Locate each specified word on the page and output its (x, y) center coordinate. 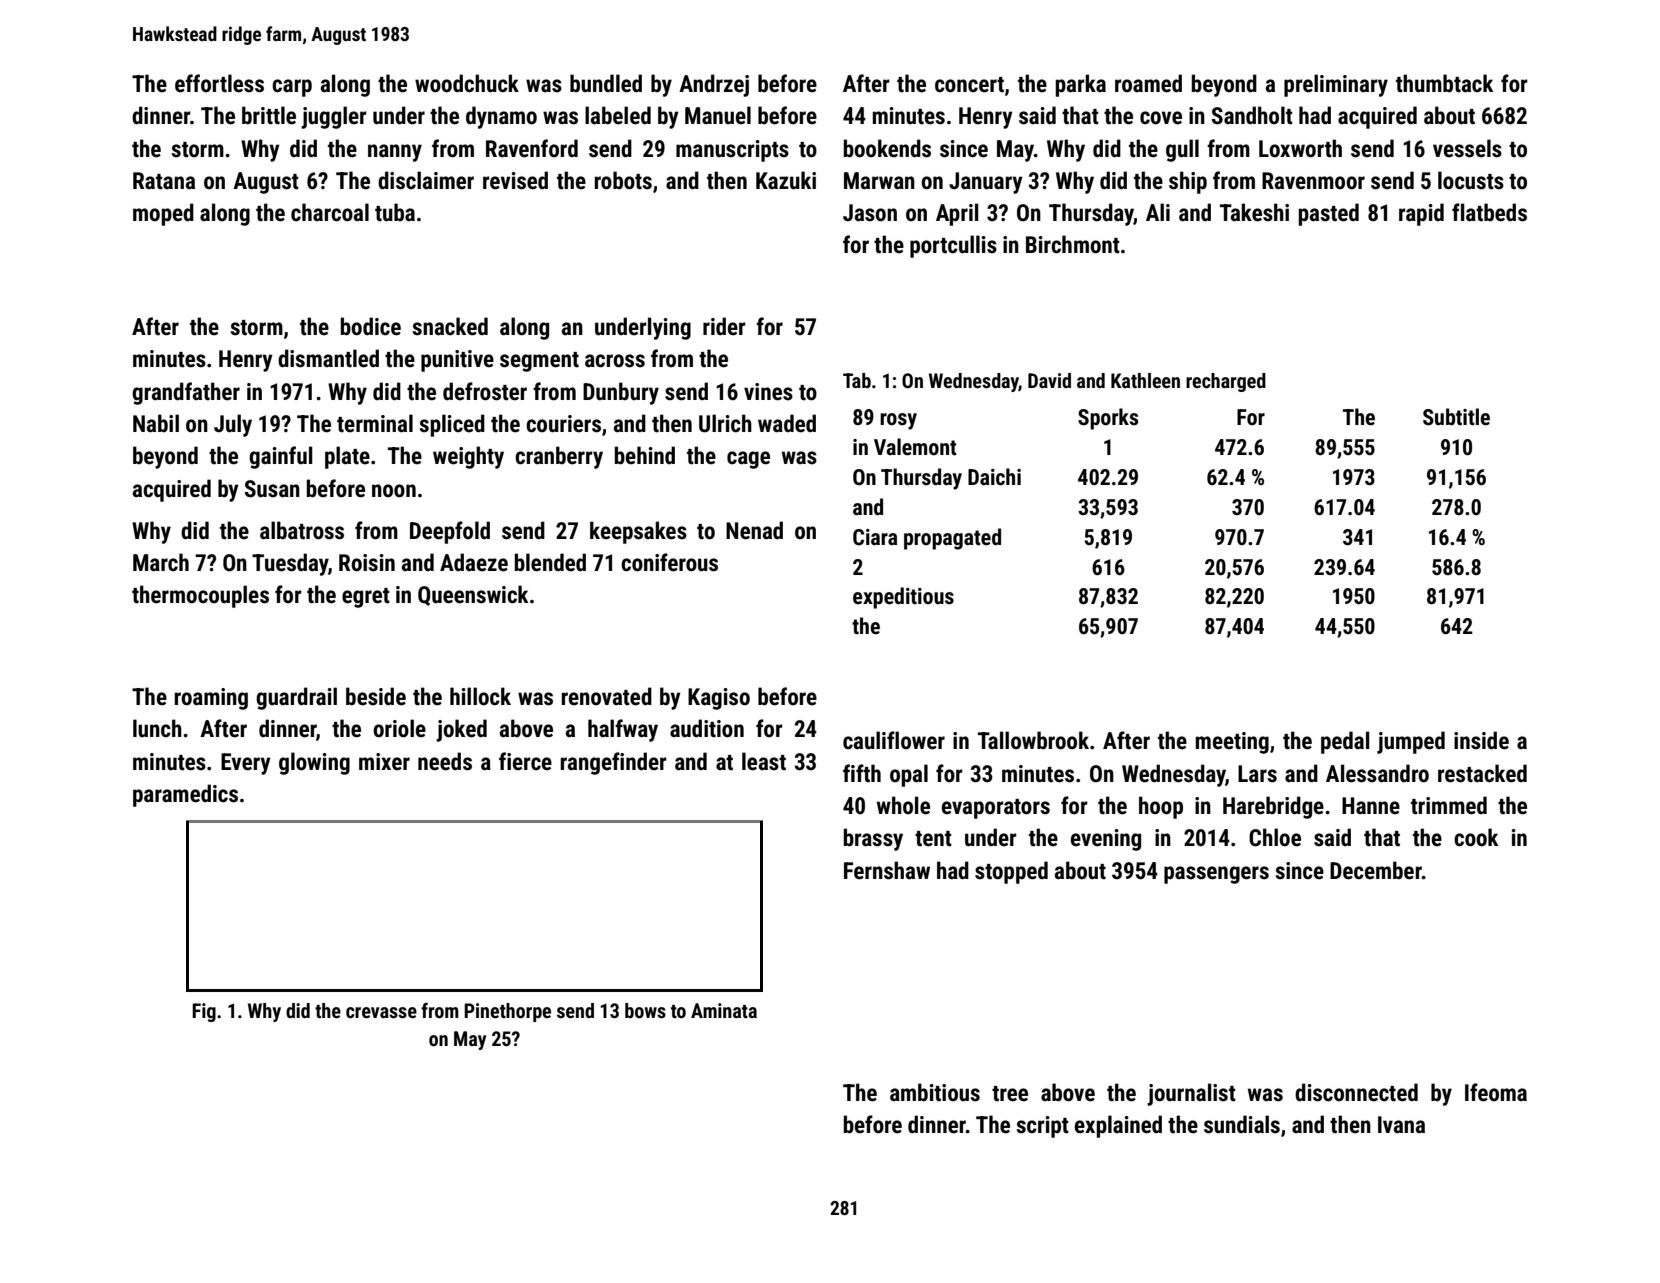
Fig (204, 1012)
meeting (1232, 743)
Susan (272, 489)
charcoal (330, 212)
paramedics (185, 795)
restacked (1482, 773)
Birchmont (1073, 244)
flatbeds (1489, 212)
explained (1118, 1126)
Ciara (875, 537)
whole (903, 805)
